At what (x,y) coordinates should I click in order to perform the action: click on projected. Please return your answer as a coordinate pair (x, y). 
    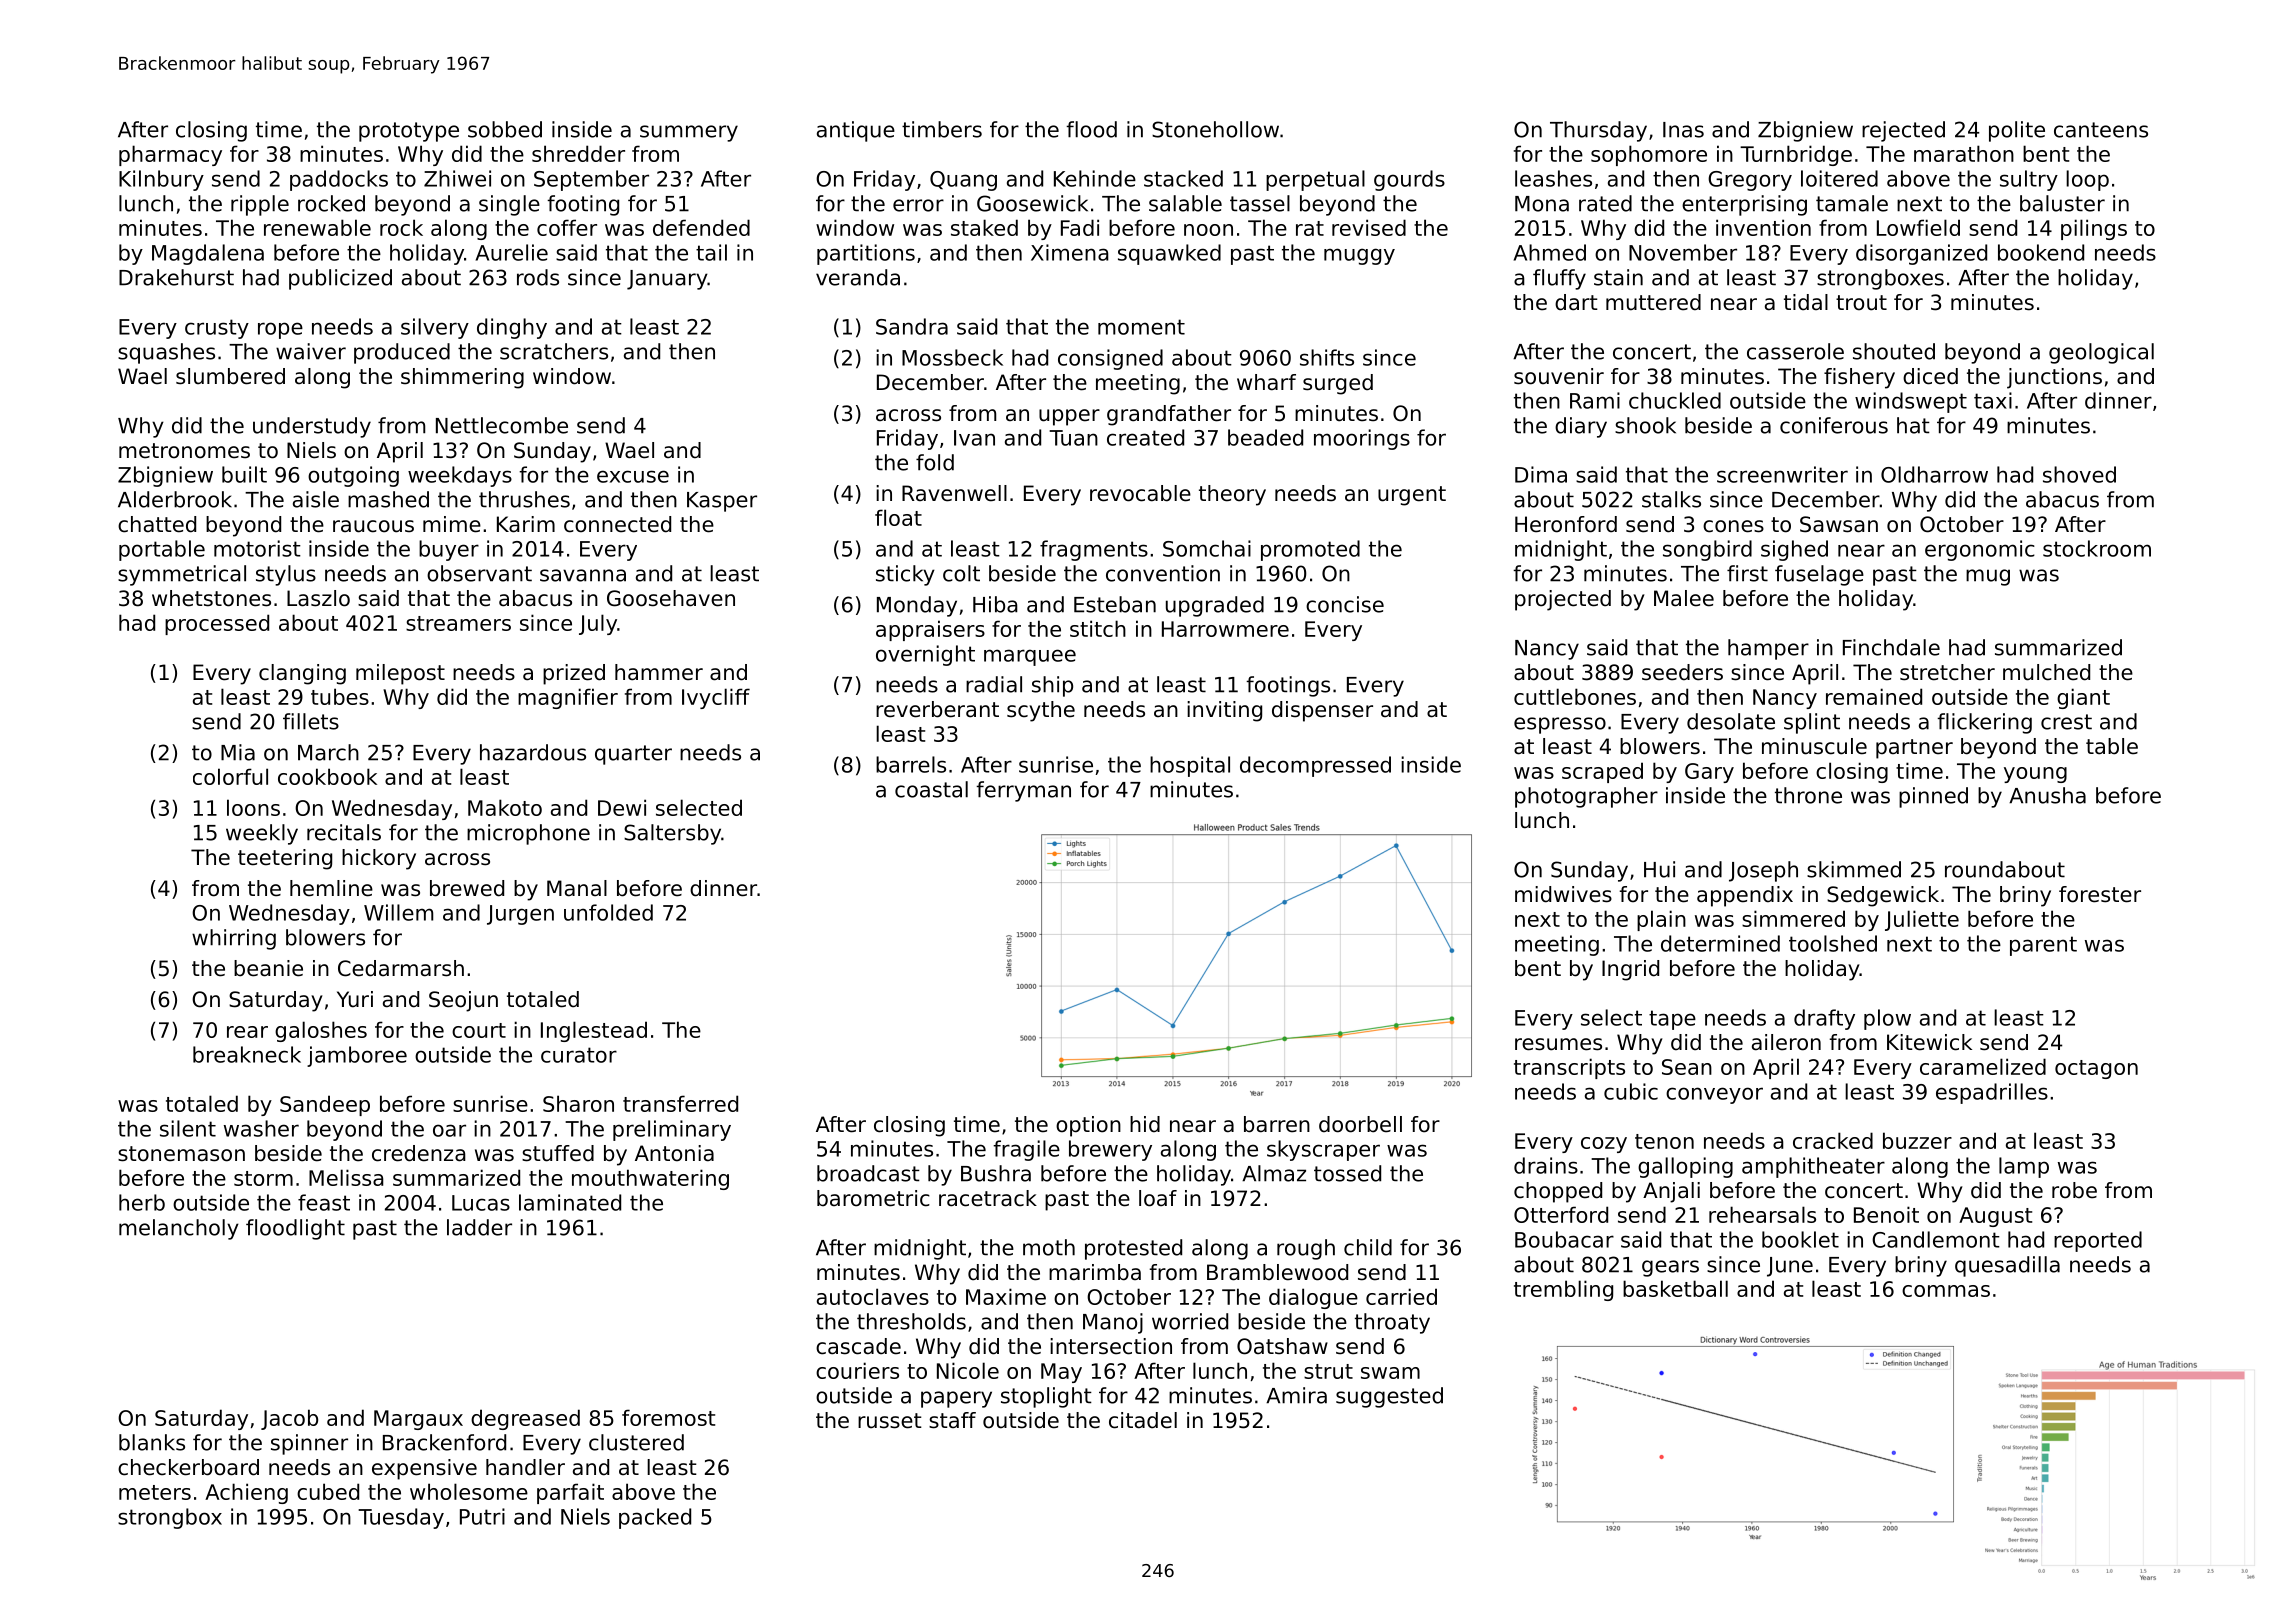
    Looking at the image, I should click on (1563, 600).
